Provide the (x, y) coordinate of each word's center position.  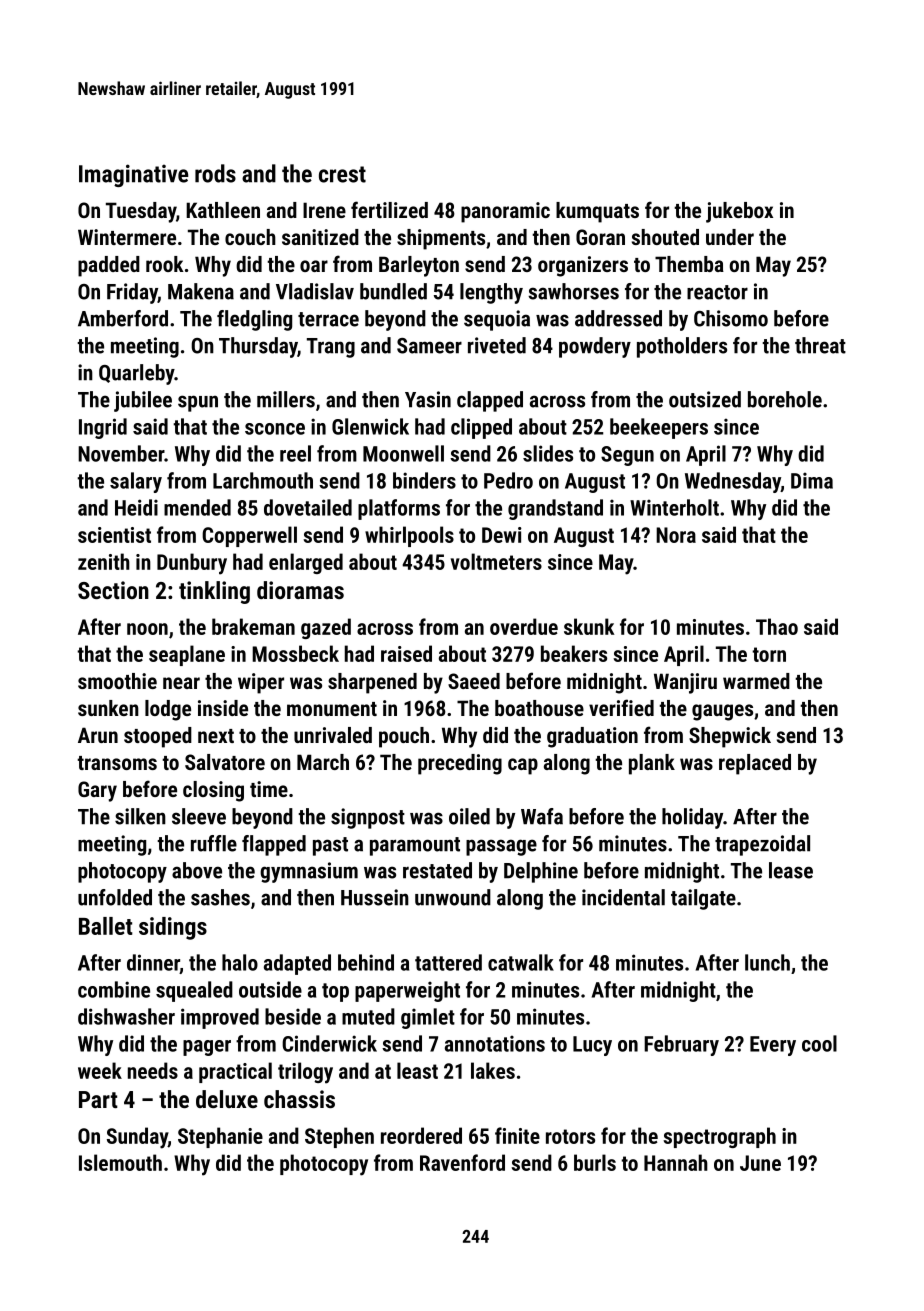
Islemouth (120, 1162)
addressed (618, 318)
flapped (274, 845)
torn (769, 654)
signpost (368, 818)
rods (215, 173)
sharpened (372, 683)
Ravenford (462, 1162)
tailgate (703, 899)
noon (147, 629)
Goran (600, 237)
